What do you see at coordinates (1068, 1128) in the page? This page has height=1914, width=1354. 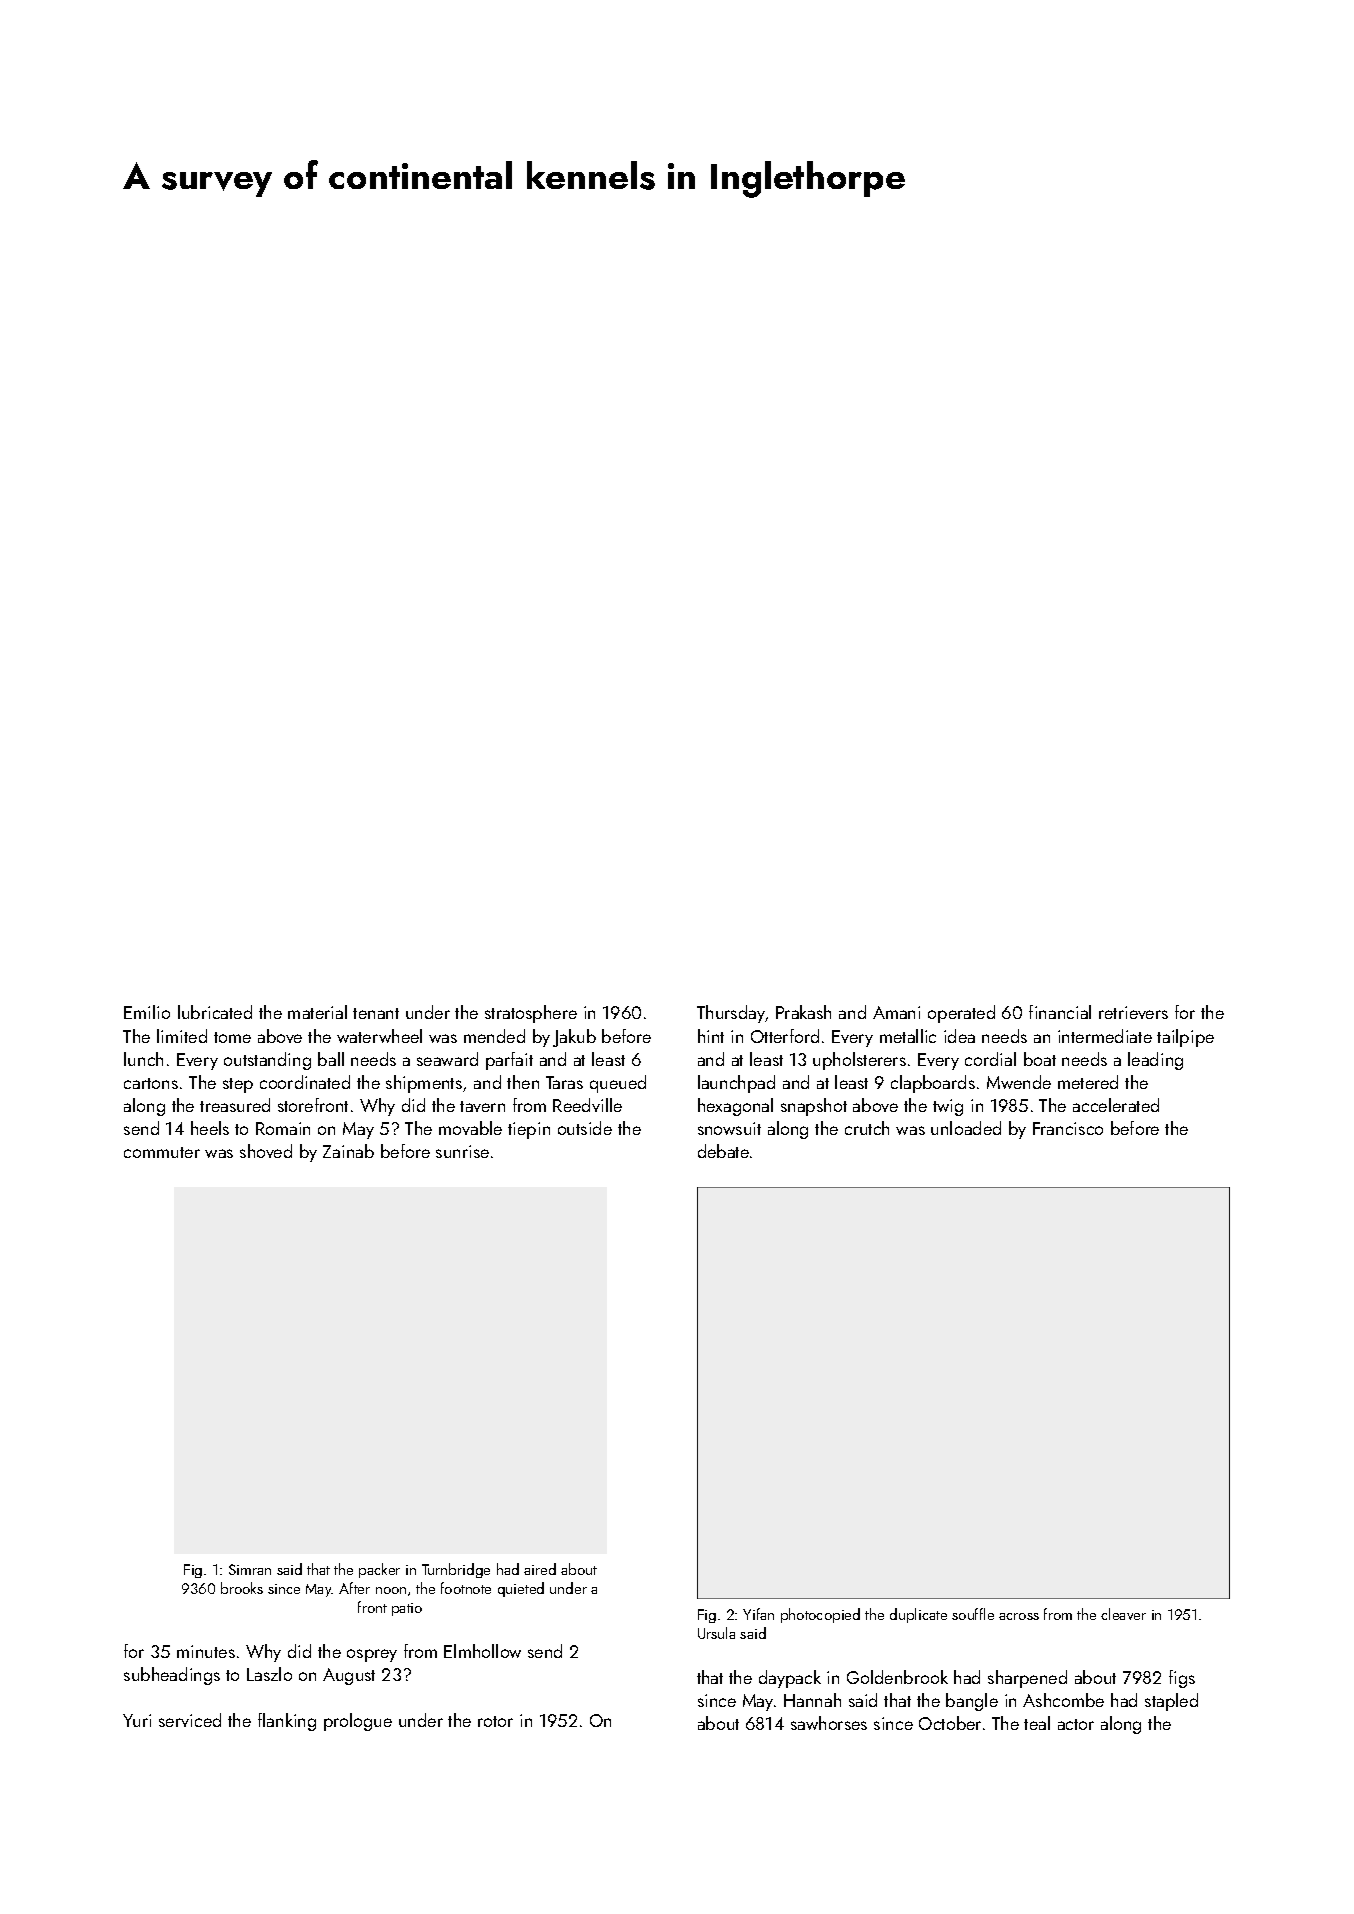 I see `Francisco` at bounding box center [1068, 1128].
